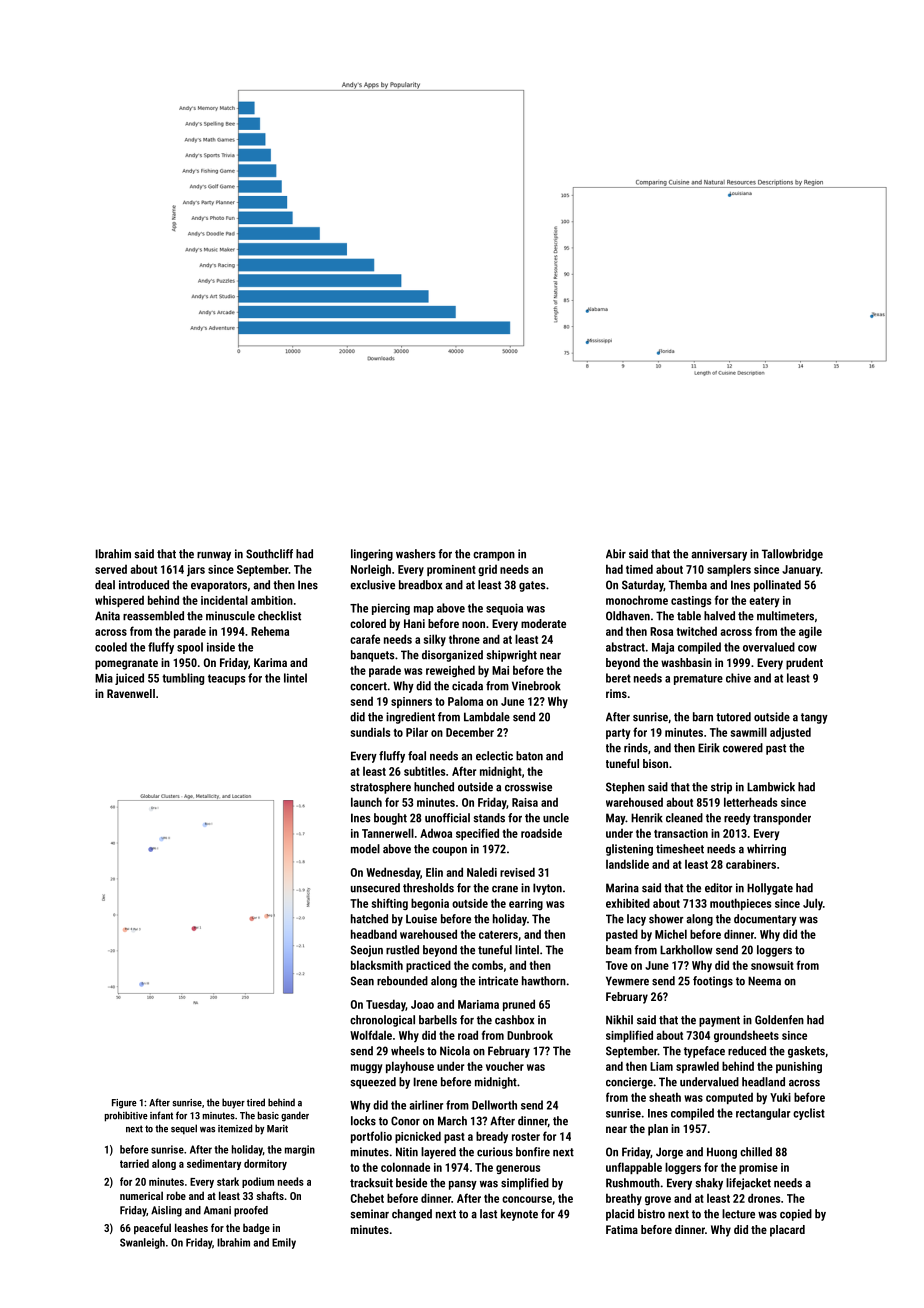 The image size is (924, 1308). Describe the element at coordinates (366, 802) in the screenshot. I see `launch` at that location.
